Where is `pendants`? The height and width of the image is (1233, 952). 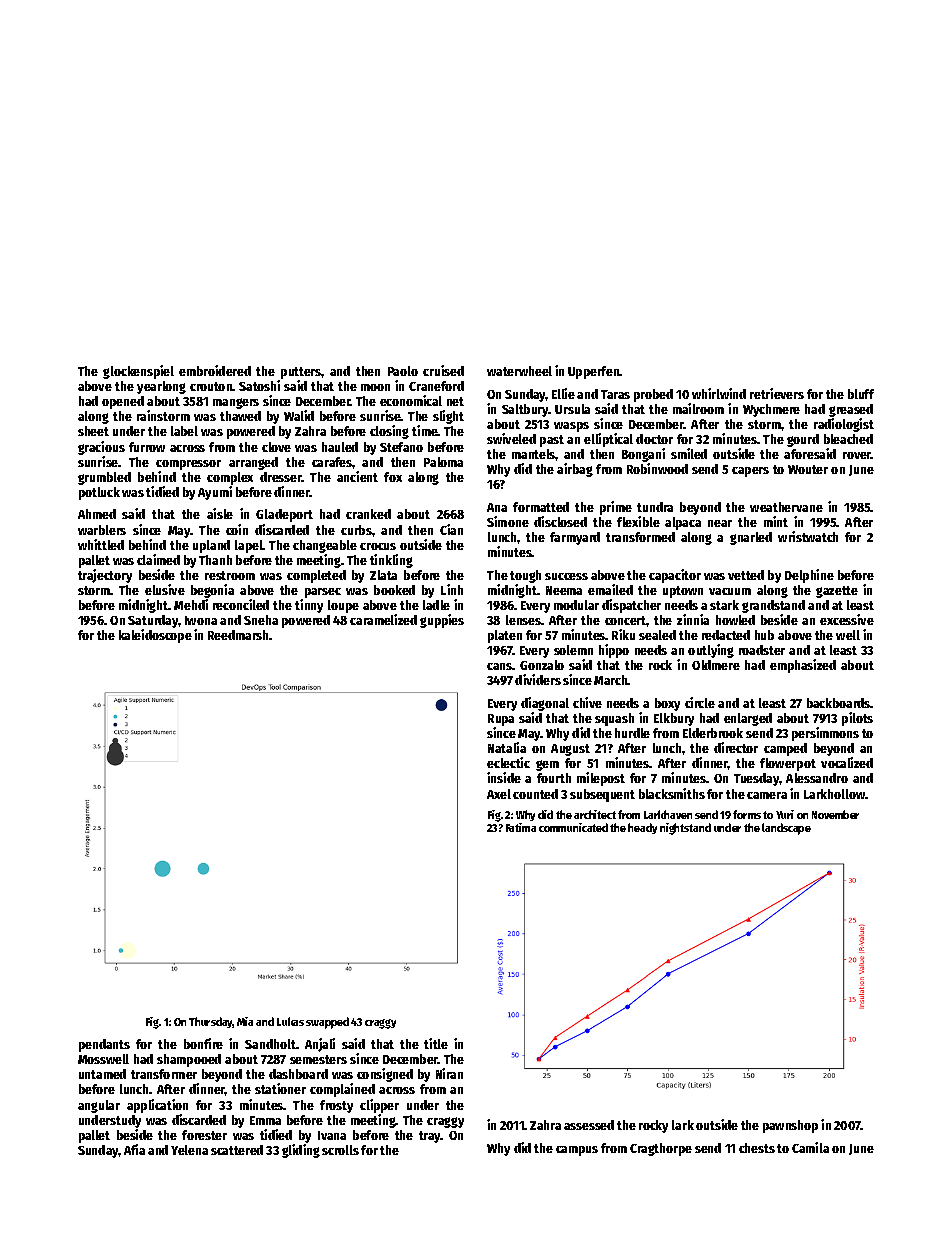
pendants is located at coordinates (104, 1045).
